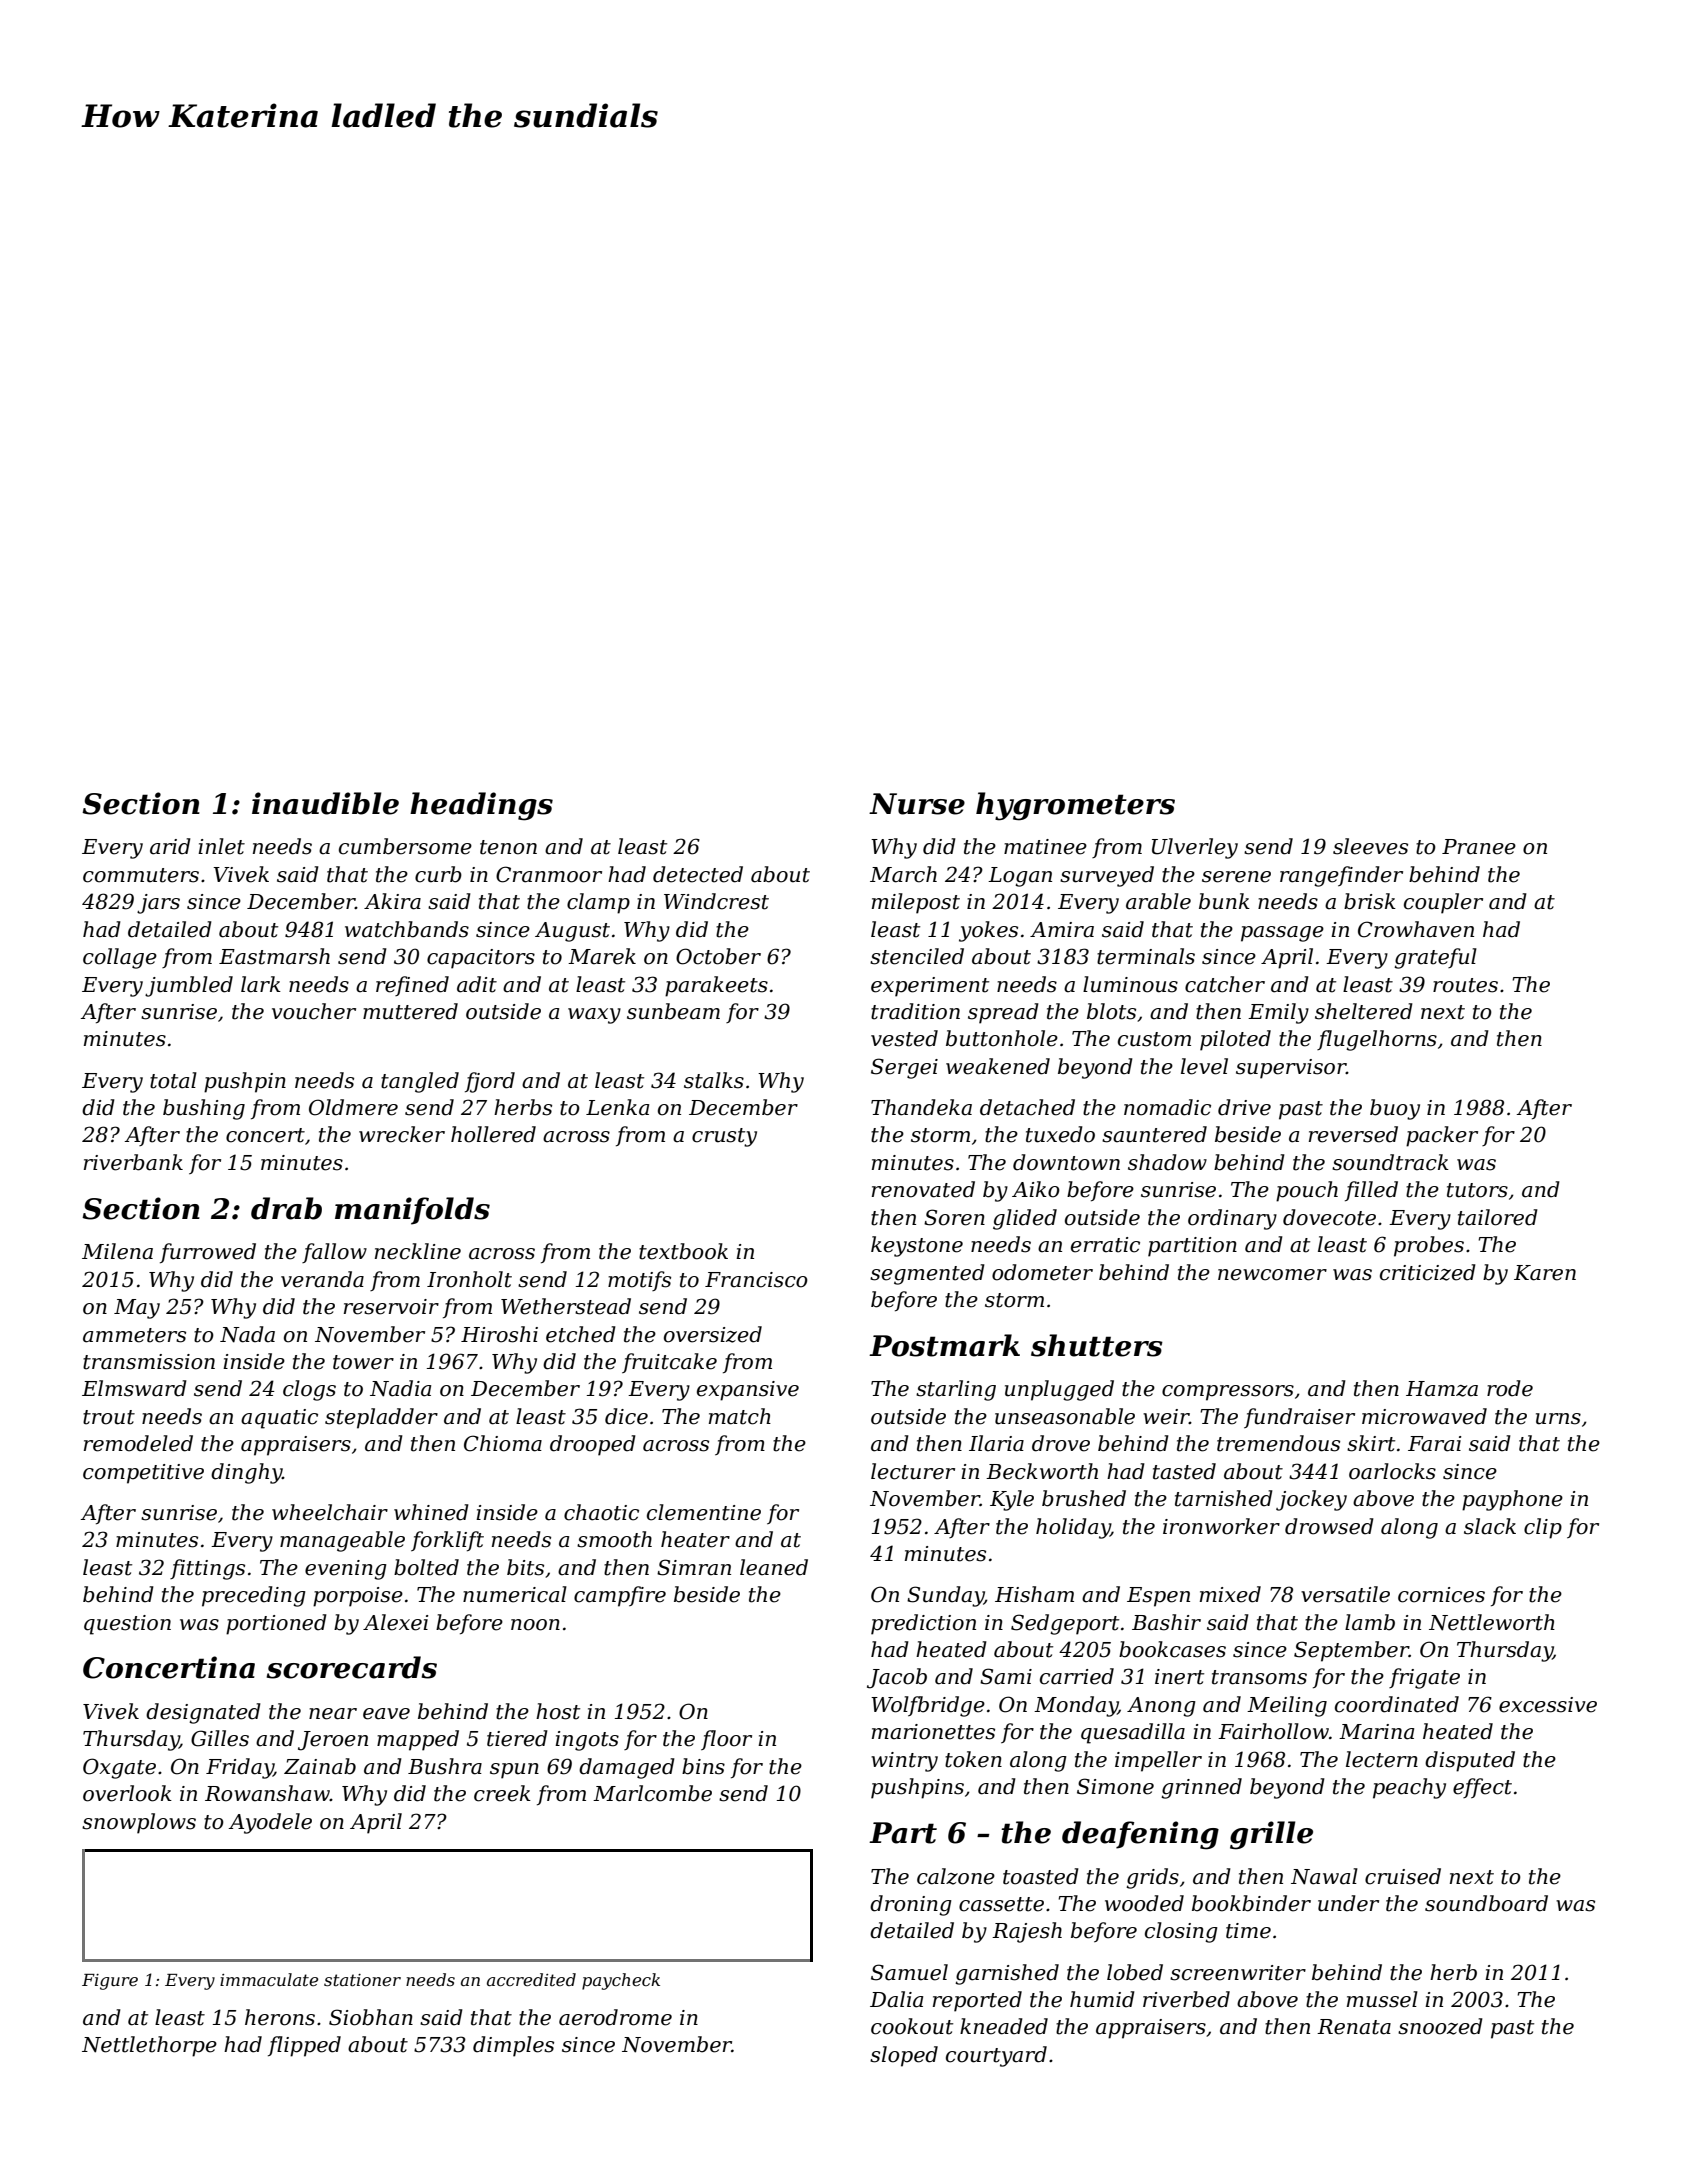 This image has height=2178, width=1683. What do you see at coordinates (1097, 1345) in the image?
I see `shutters` at bounding box center [1097, 1345].
